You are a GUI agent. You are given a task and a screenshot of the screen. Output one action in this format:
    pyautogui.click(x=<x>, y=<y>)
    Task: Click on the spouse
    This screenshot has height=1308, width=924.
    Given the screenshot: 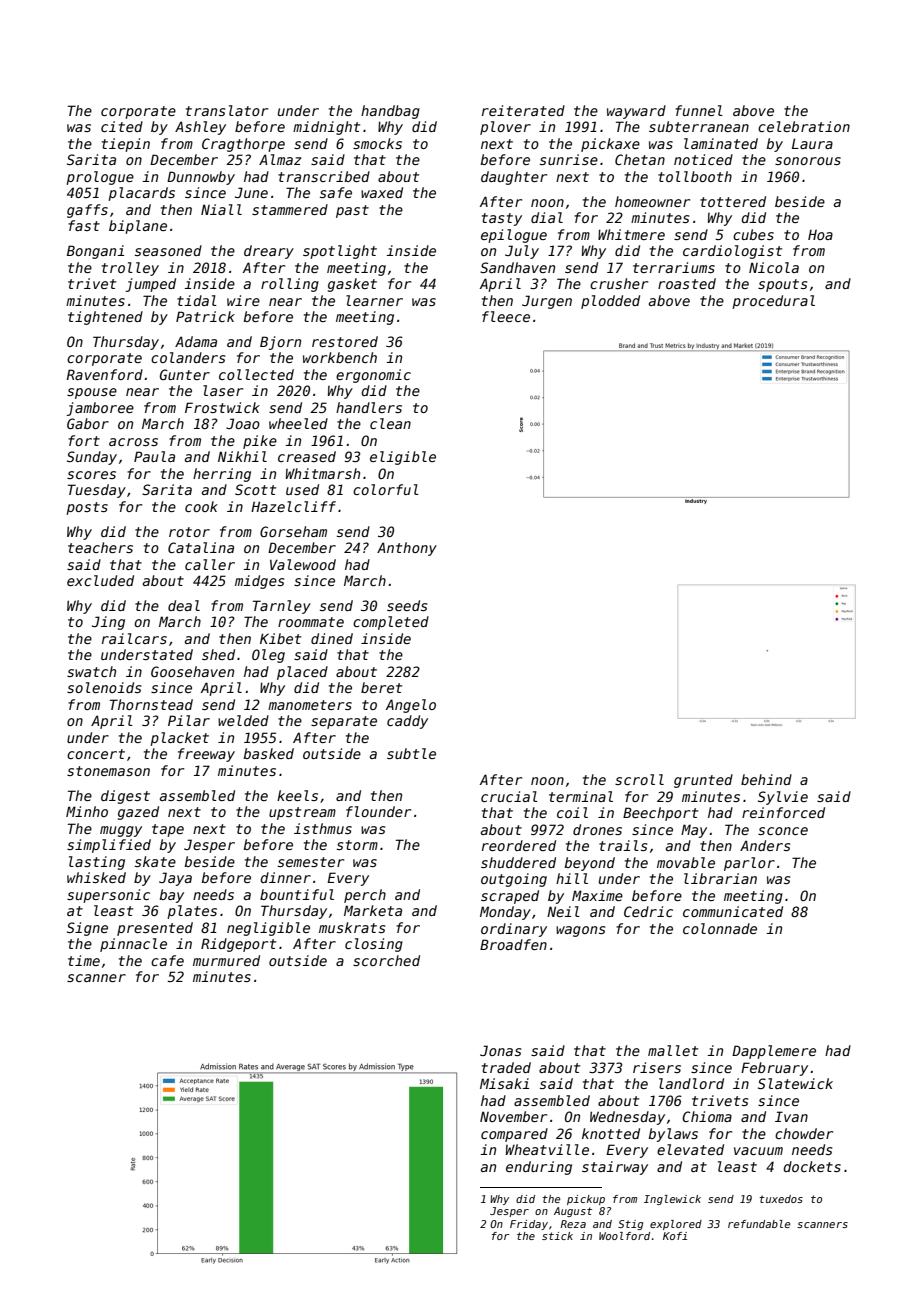 What is the action you would take?
    pyautogui.click(x=92, y=393)
